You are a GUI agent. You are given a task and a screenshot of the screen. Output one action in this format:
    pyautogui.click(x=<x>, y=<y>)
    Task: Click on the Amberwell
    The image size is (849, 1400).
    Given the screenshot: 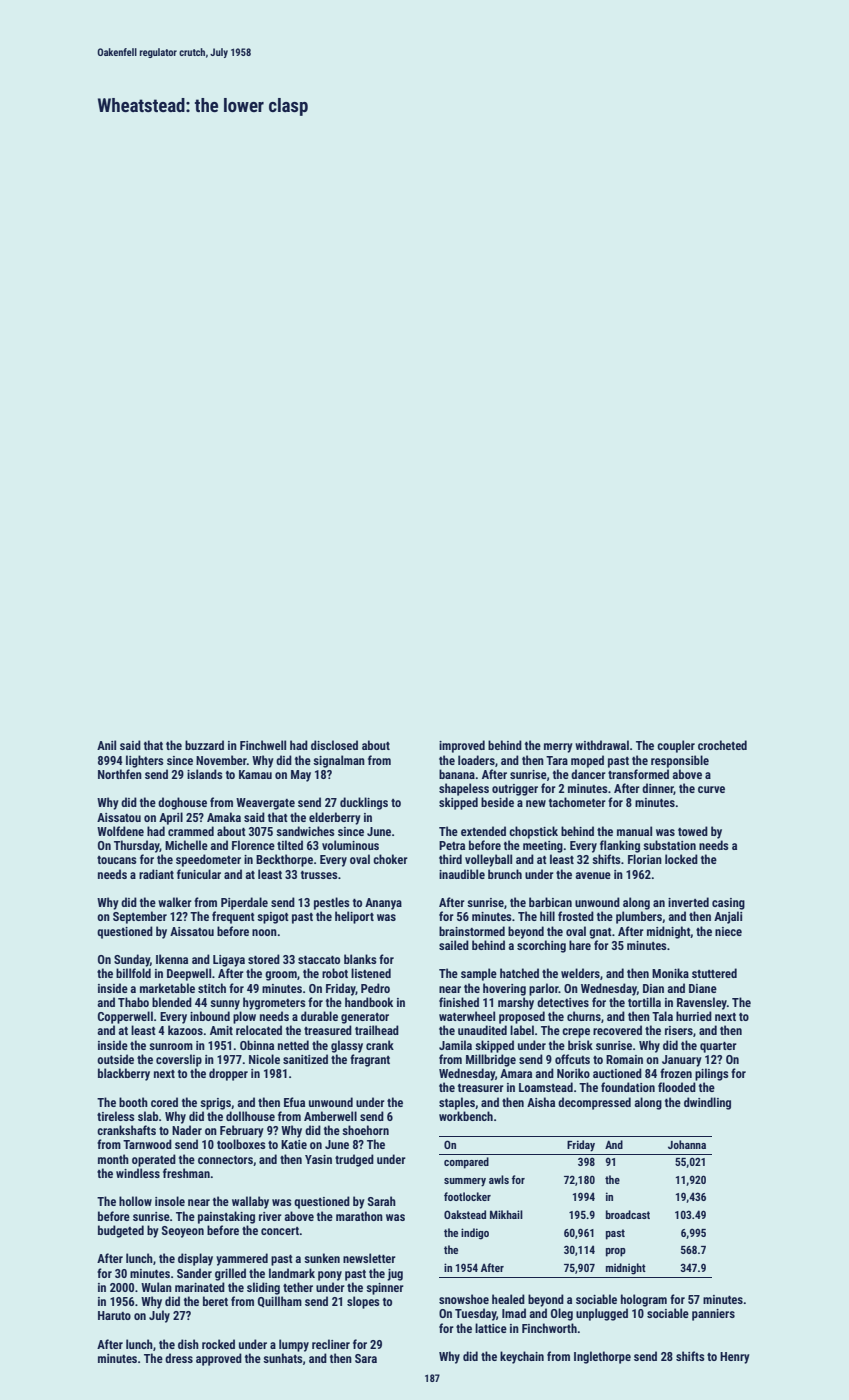 What is the action you would take?
    pyautogui.click(x=330, y=1116)
